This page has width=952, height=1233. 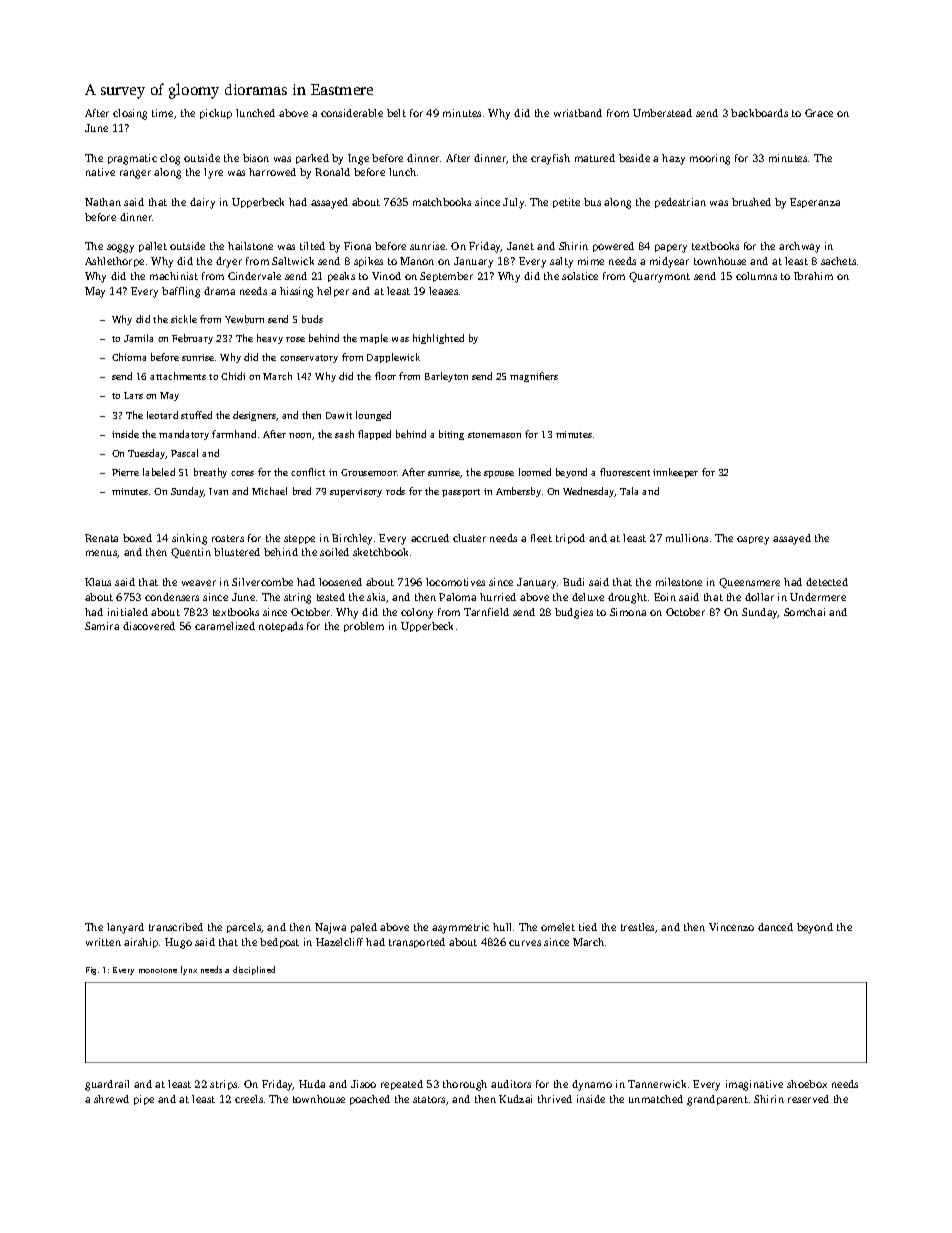 I want to click on guardrail, so click(x=107, y=1085).
